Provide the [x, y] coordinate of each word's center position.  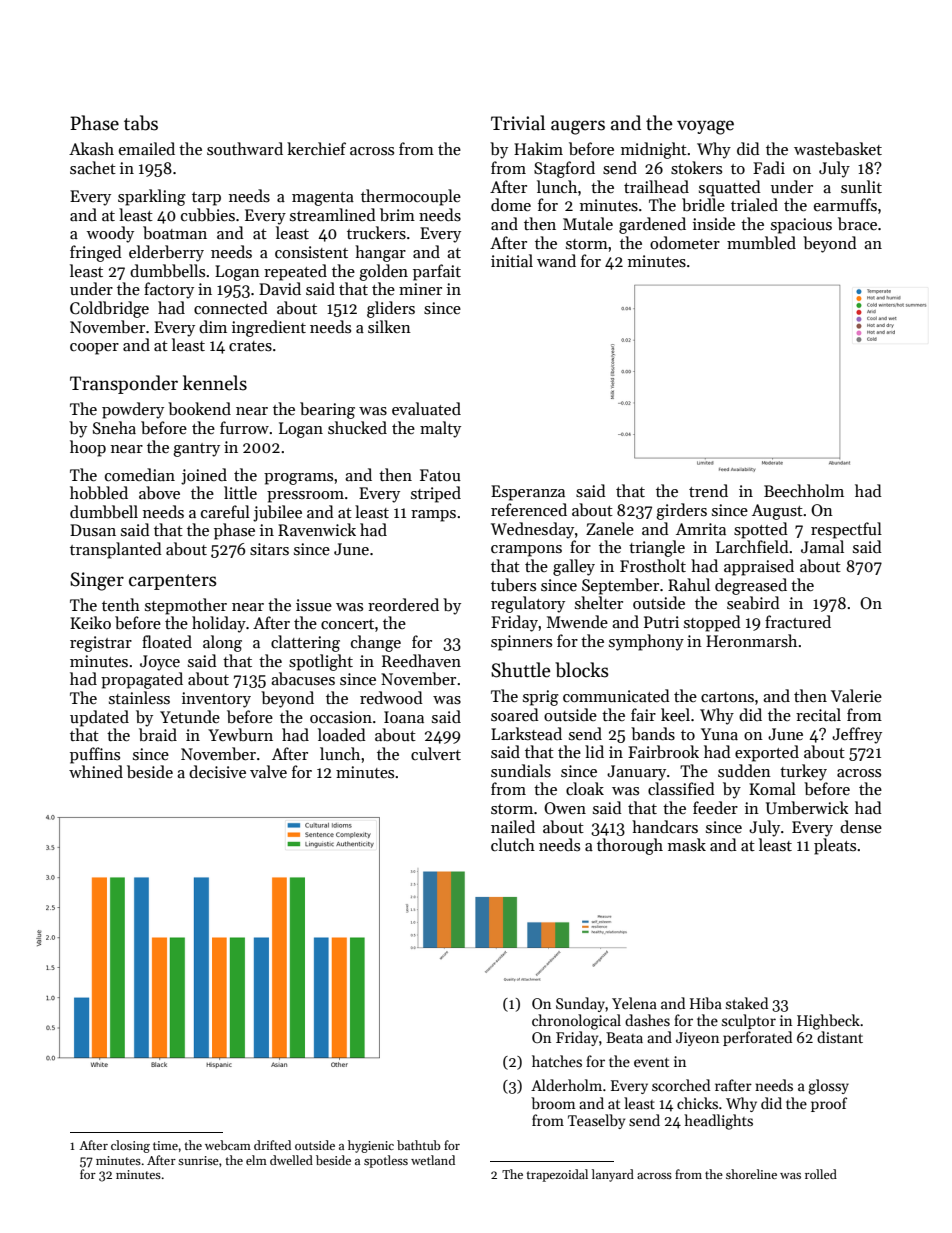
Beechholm [804, 490]
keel [675, 714]
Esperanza [528, 493]
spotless [386, 1161]
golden [383, 272]
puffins [95, 755]
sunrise [198, 1160]
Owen [565, 808]
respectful [846, 530]
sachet [93, 167]
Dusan [93, 530]
